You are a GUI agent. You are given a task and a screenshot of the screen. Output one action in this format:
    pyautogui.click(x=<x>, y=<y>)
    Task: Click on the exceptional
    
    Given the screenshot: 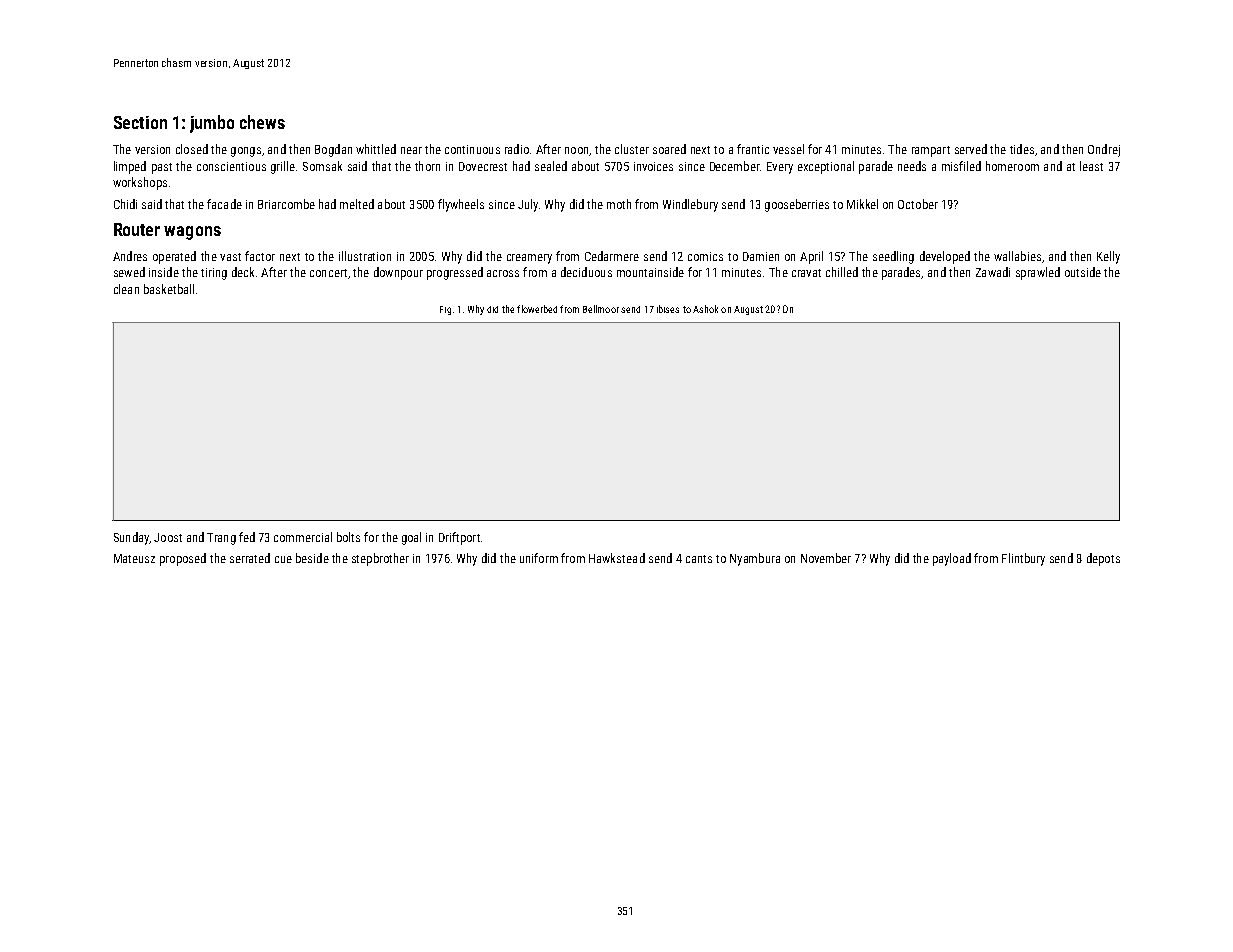 What is the action you would take?
    pyautogui.click(x=826, y=167)
